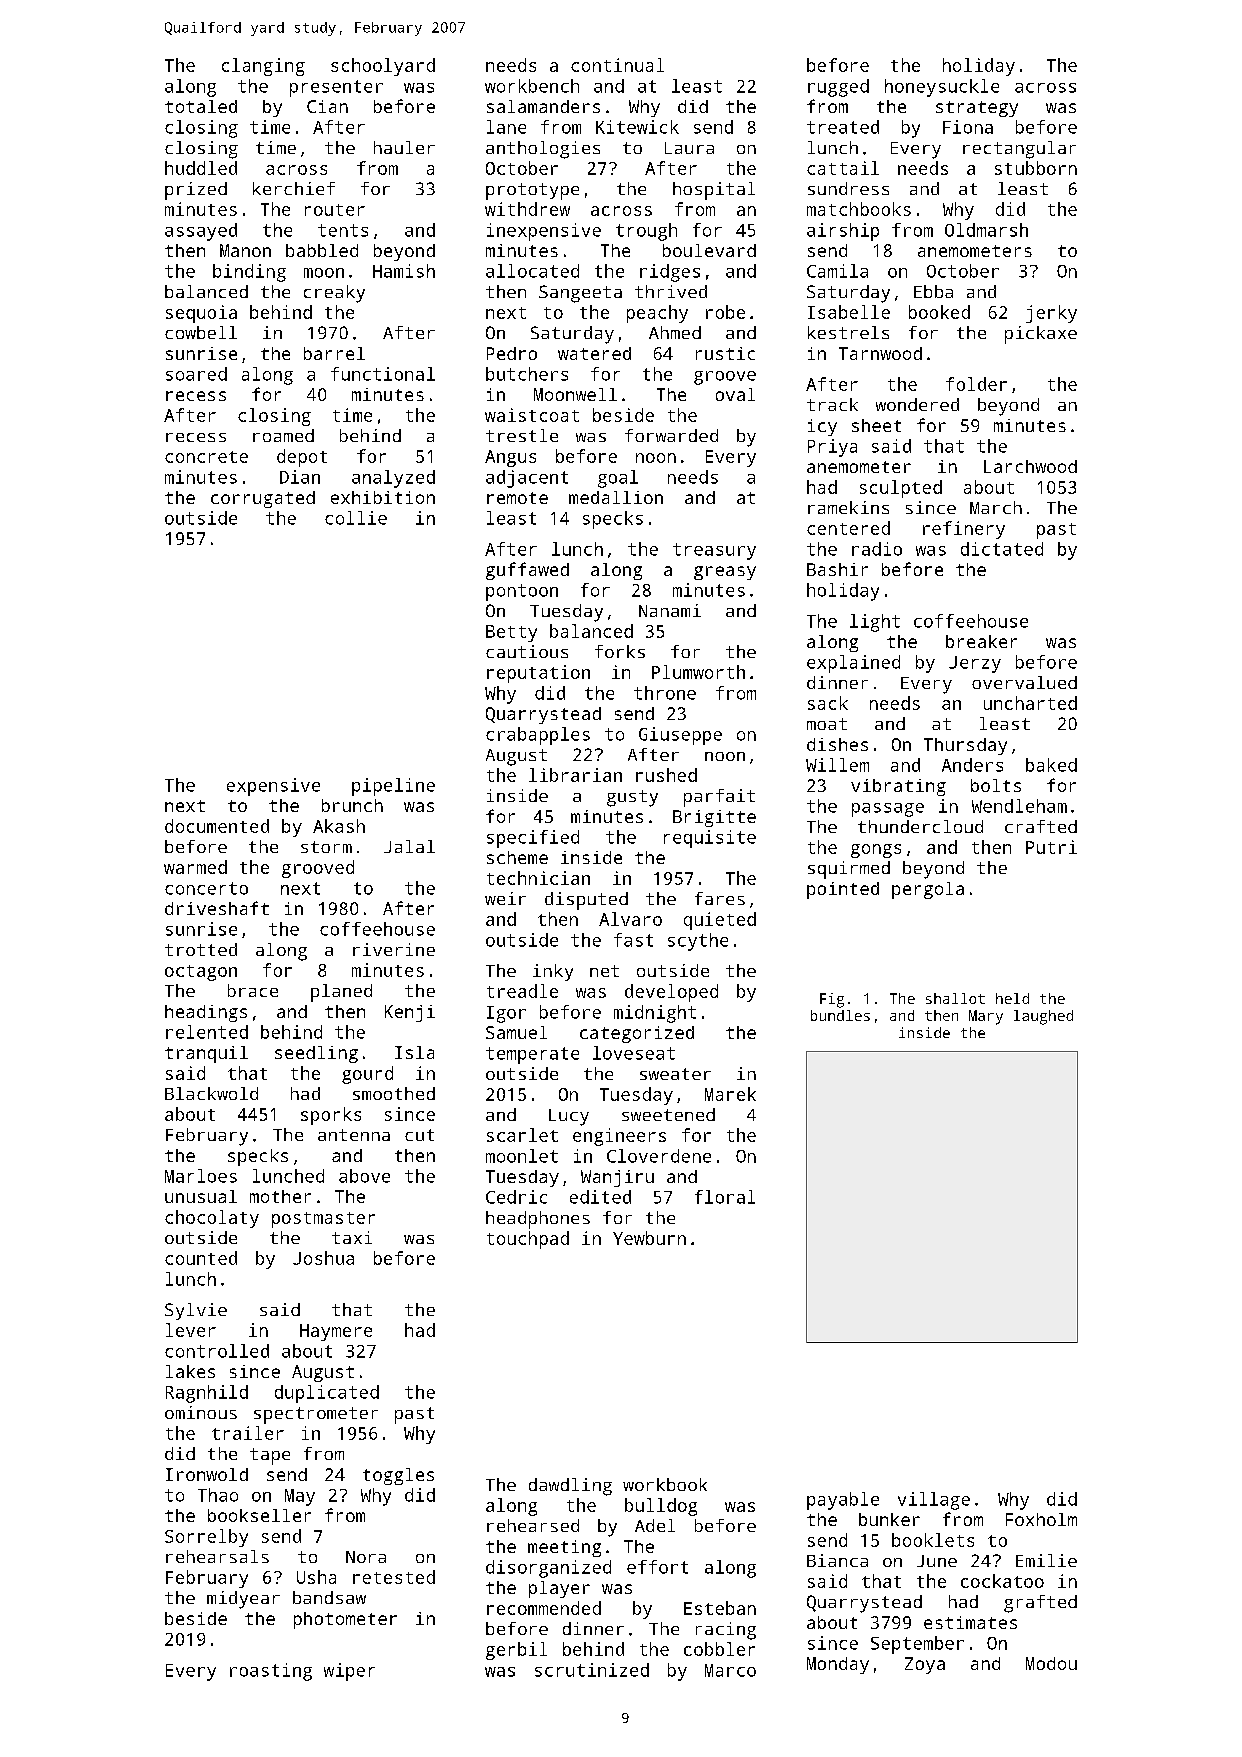 The width and height of the screenshot is (1242, 1757). Describe the element at coordinates (725, 1197) in the screenshot. I see `floral` at that location.
